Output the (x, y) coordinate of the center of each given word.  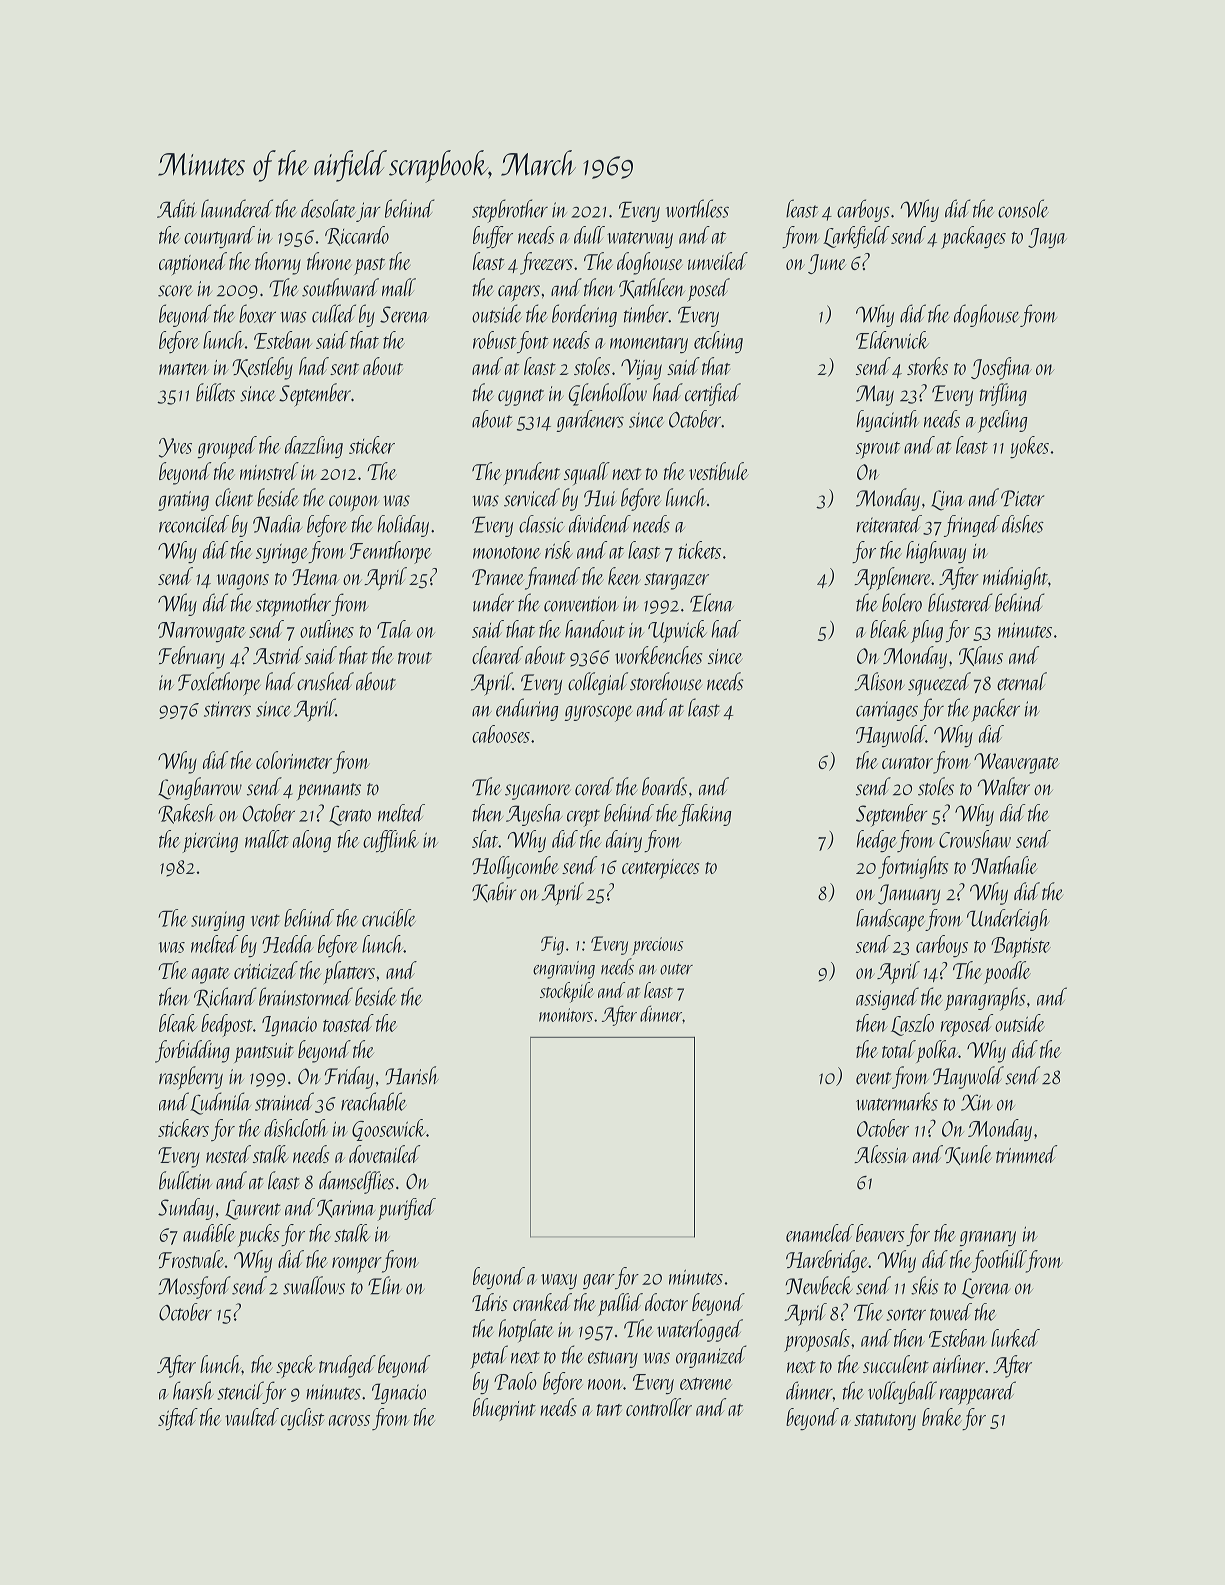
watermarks (897, 1101)
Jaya (1047, 238)
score (175, 291)
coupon (354, 503)
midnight (1015, 578)
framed (552, 578)
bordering (584, 315)
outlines (327, 629)
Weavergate (1017, 763)
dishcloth (296, 1128)
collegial (598, 683)
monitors (566, 1015)
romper (357, 1265)
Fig (552, 945)
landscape (890, 920)
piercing (210, 842)
